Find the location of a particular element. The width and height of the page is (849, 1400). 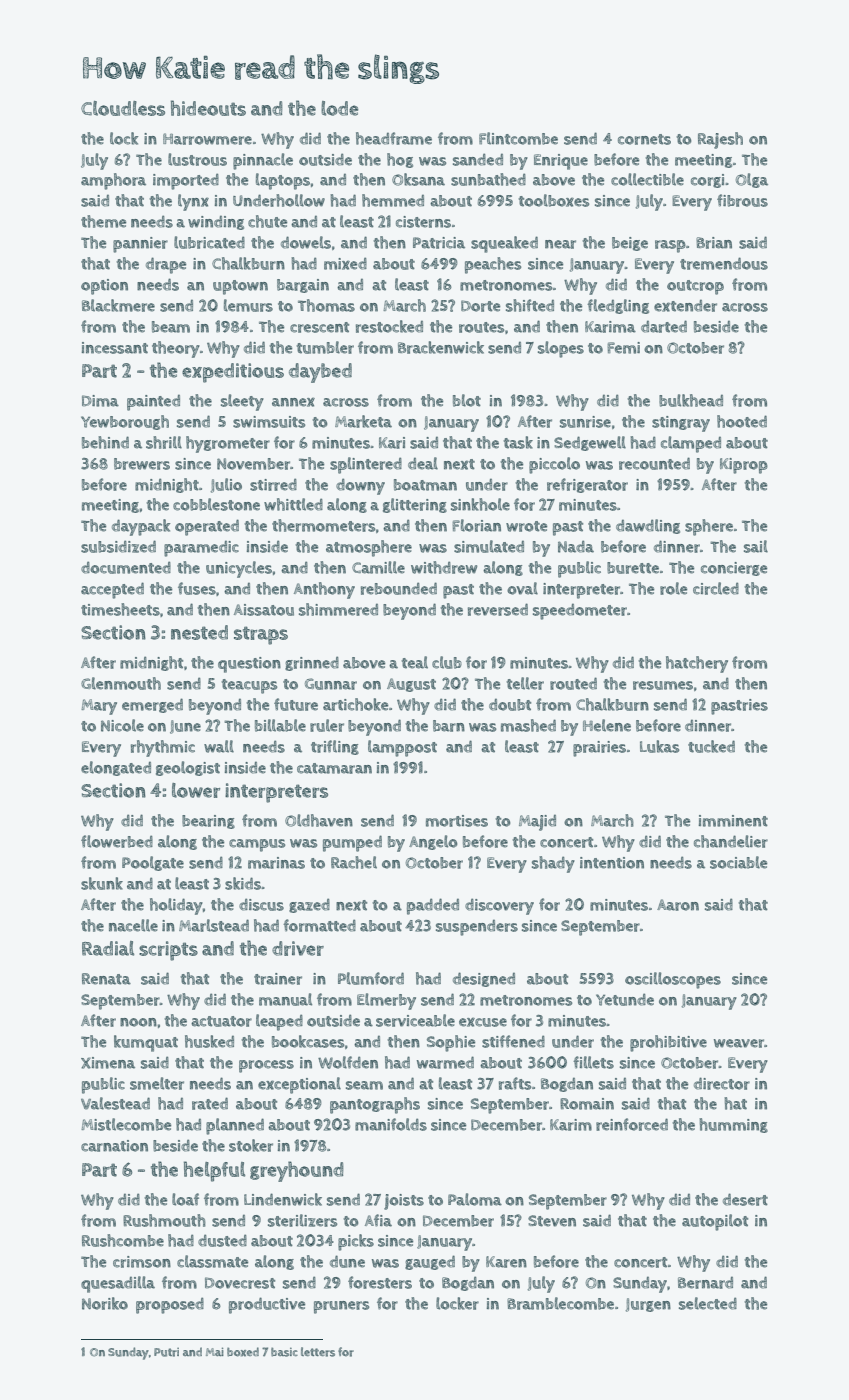

crimson is located at coordinates (142, 1262).
